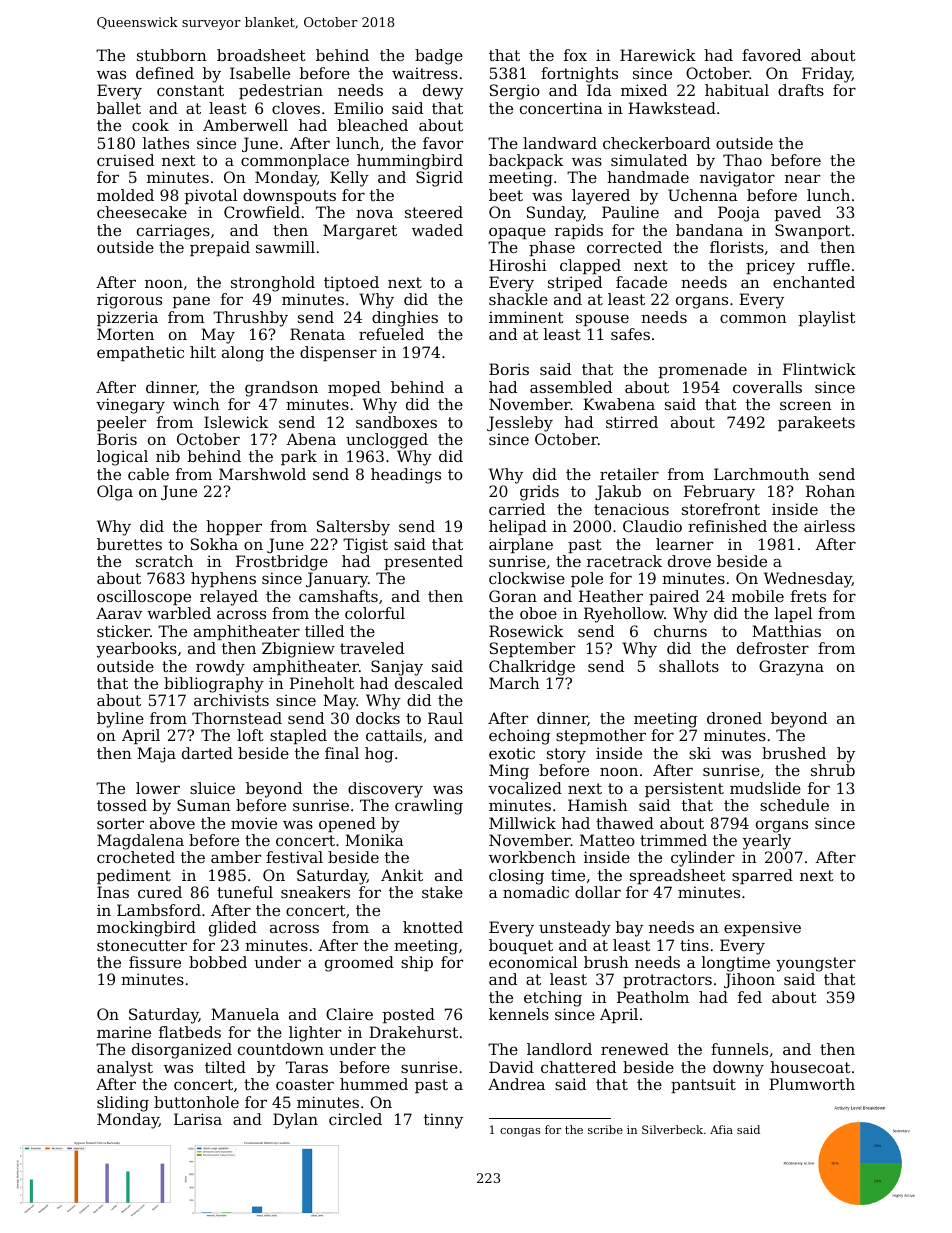 This image has height=1233, width=952. I want to click on drafts, so click(801, 90).
